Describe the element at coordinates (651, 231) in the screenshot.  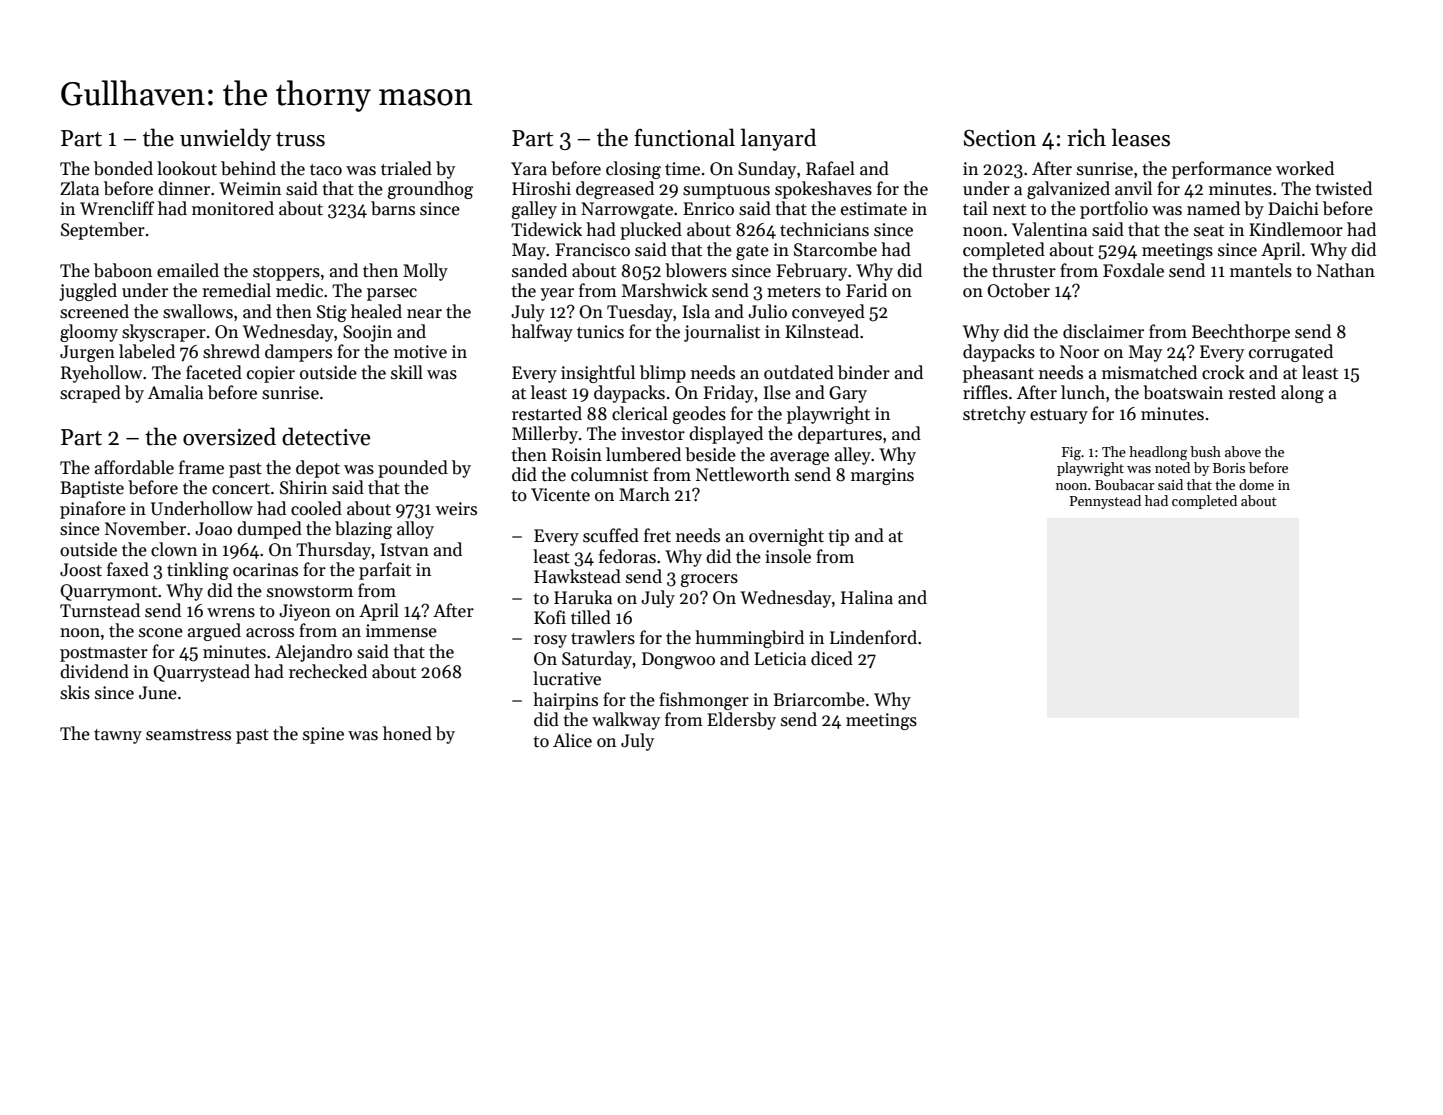
I see `plucked` at that location.
